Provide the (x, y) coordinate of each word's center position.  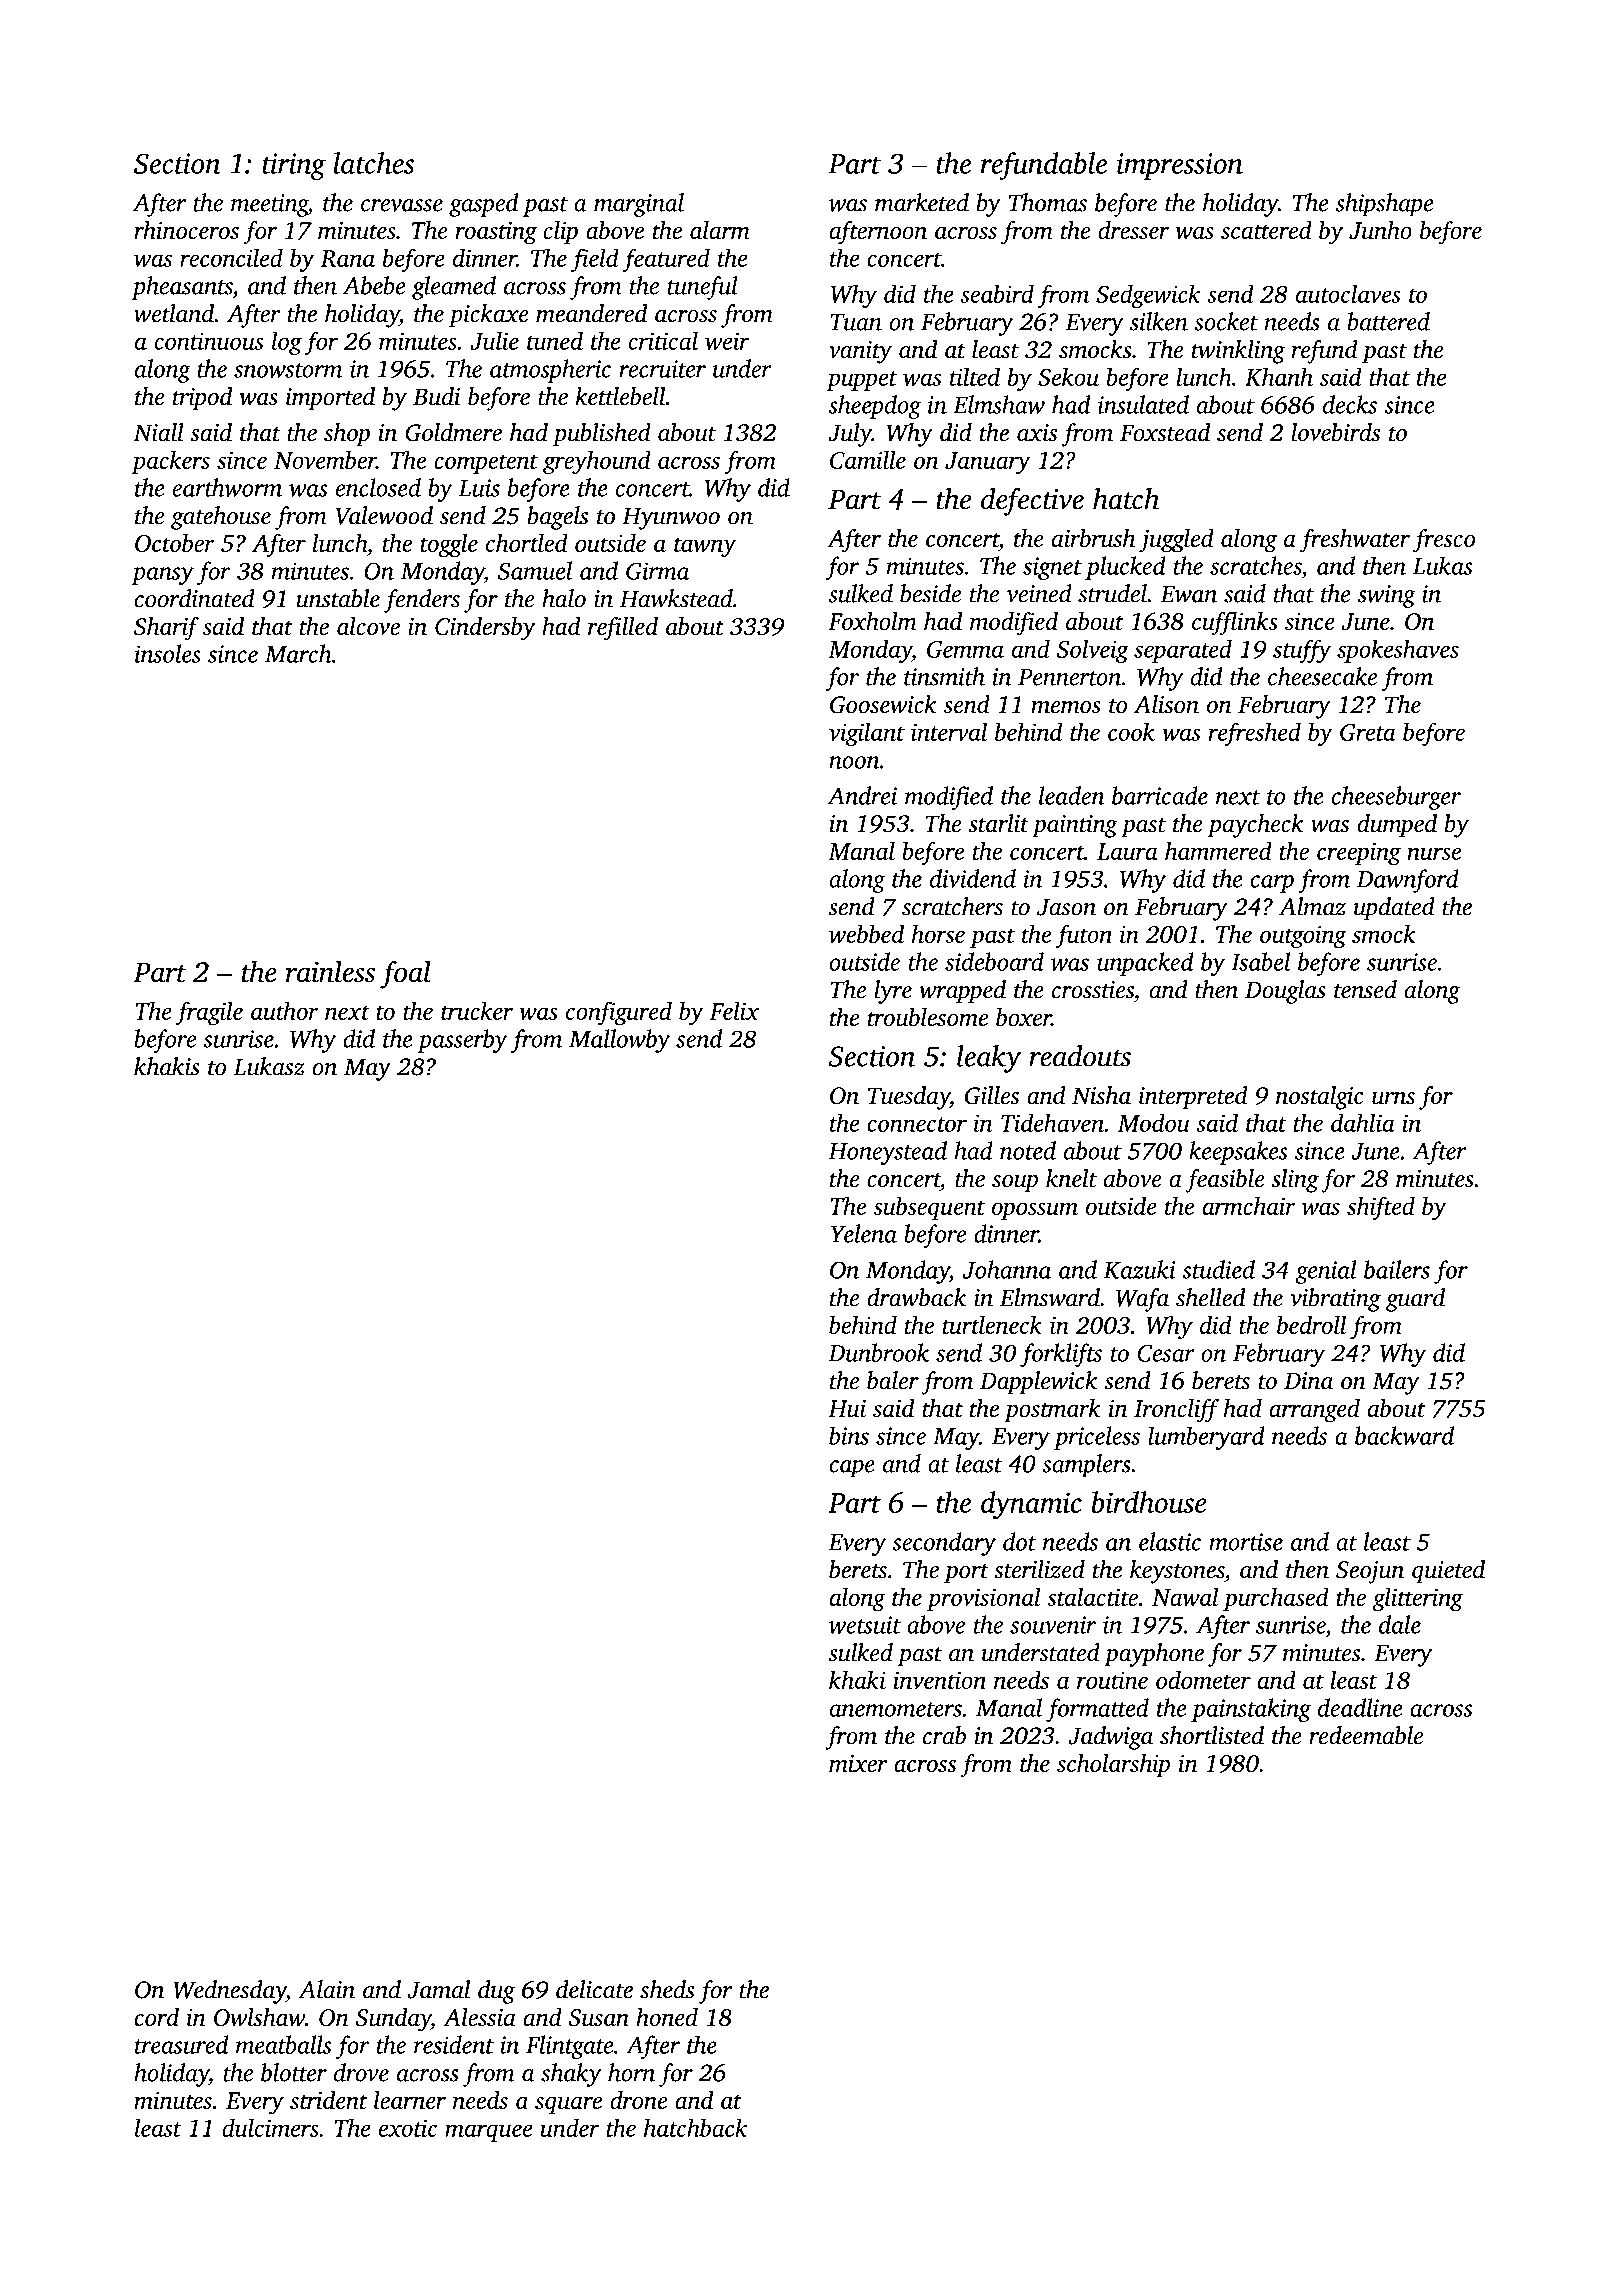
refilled (623, 629)
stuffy (1302, 651)
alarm (719, 230)
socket (1226, 321)
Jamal (438, 1989)
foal (405, 974)
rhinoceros (186, 230)
